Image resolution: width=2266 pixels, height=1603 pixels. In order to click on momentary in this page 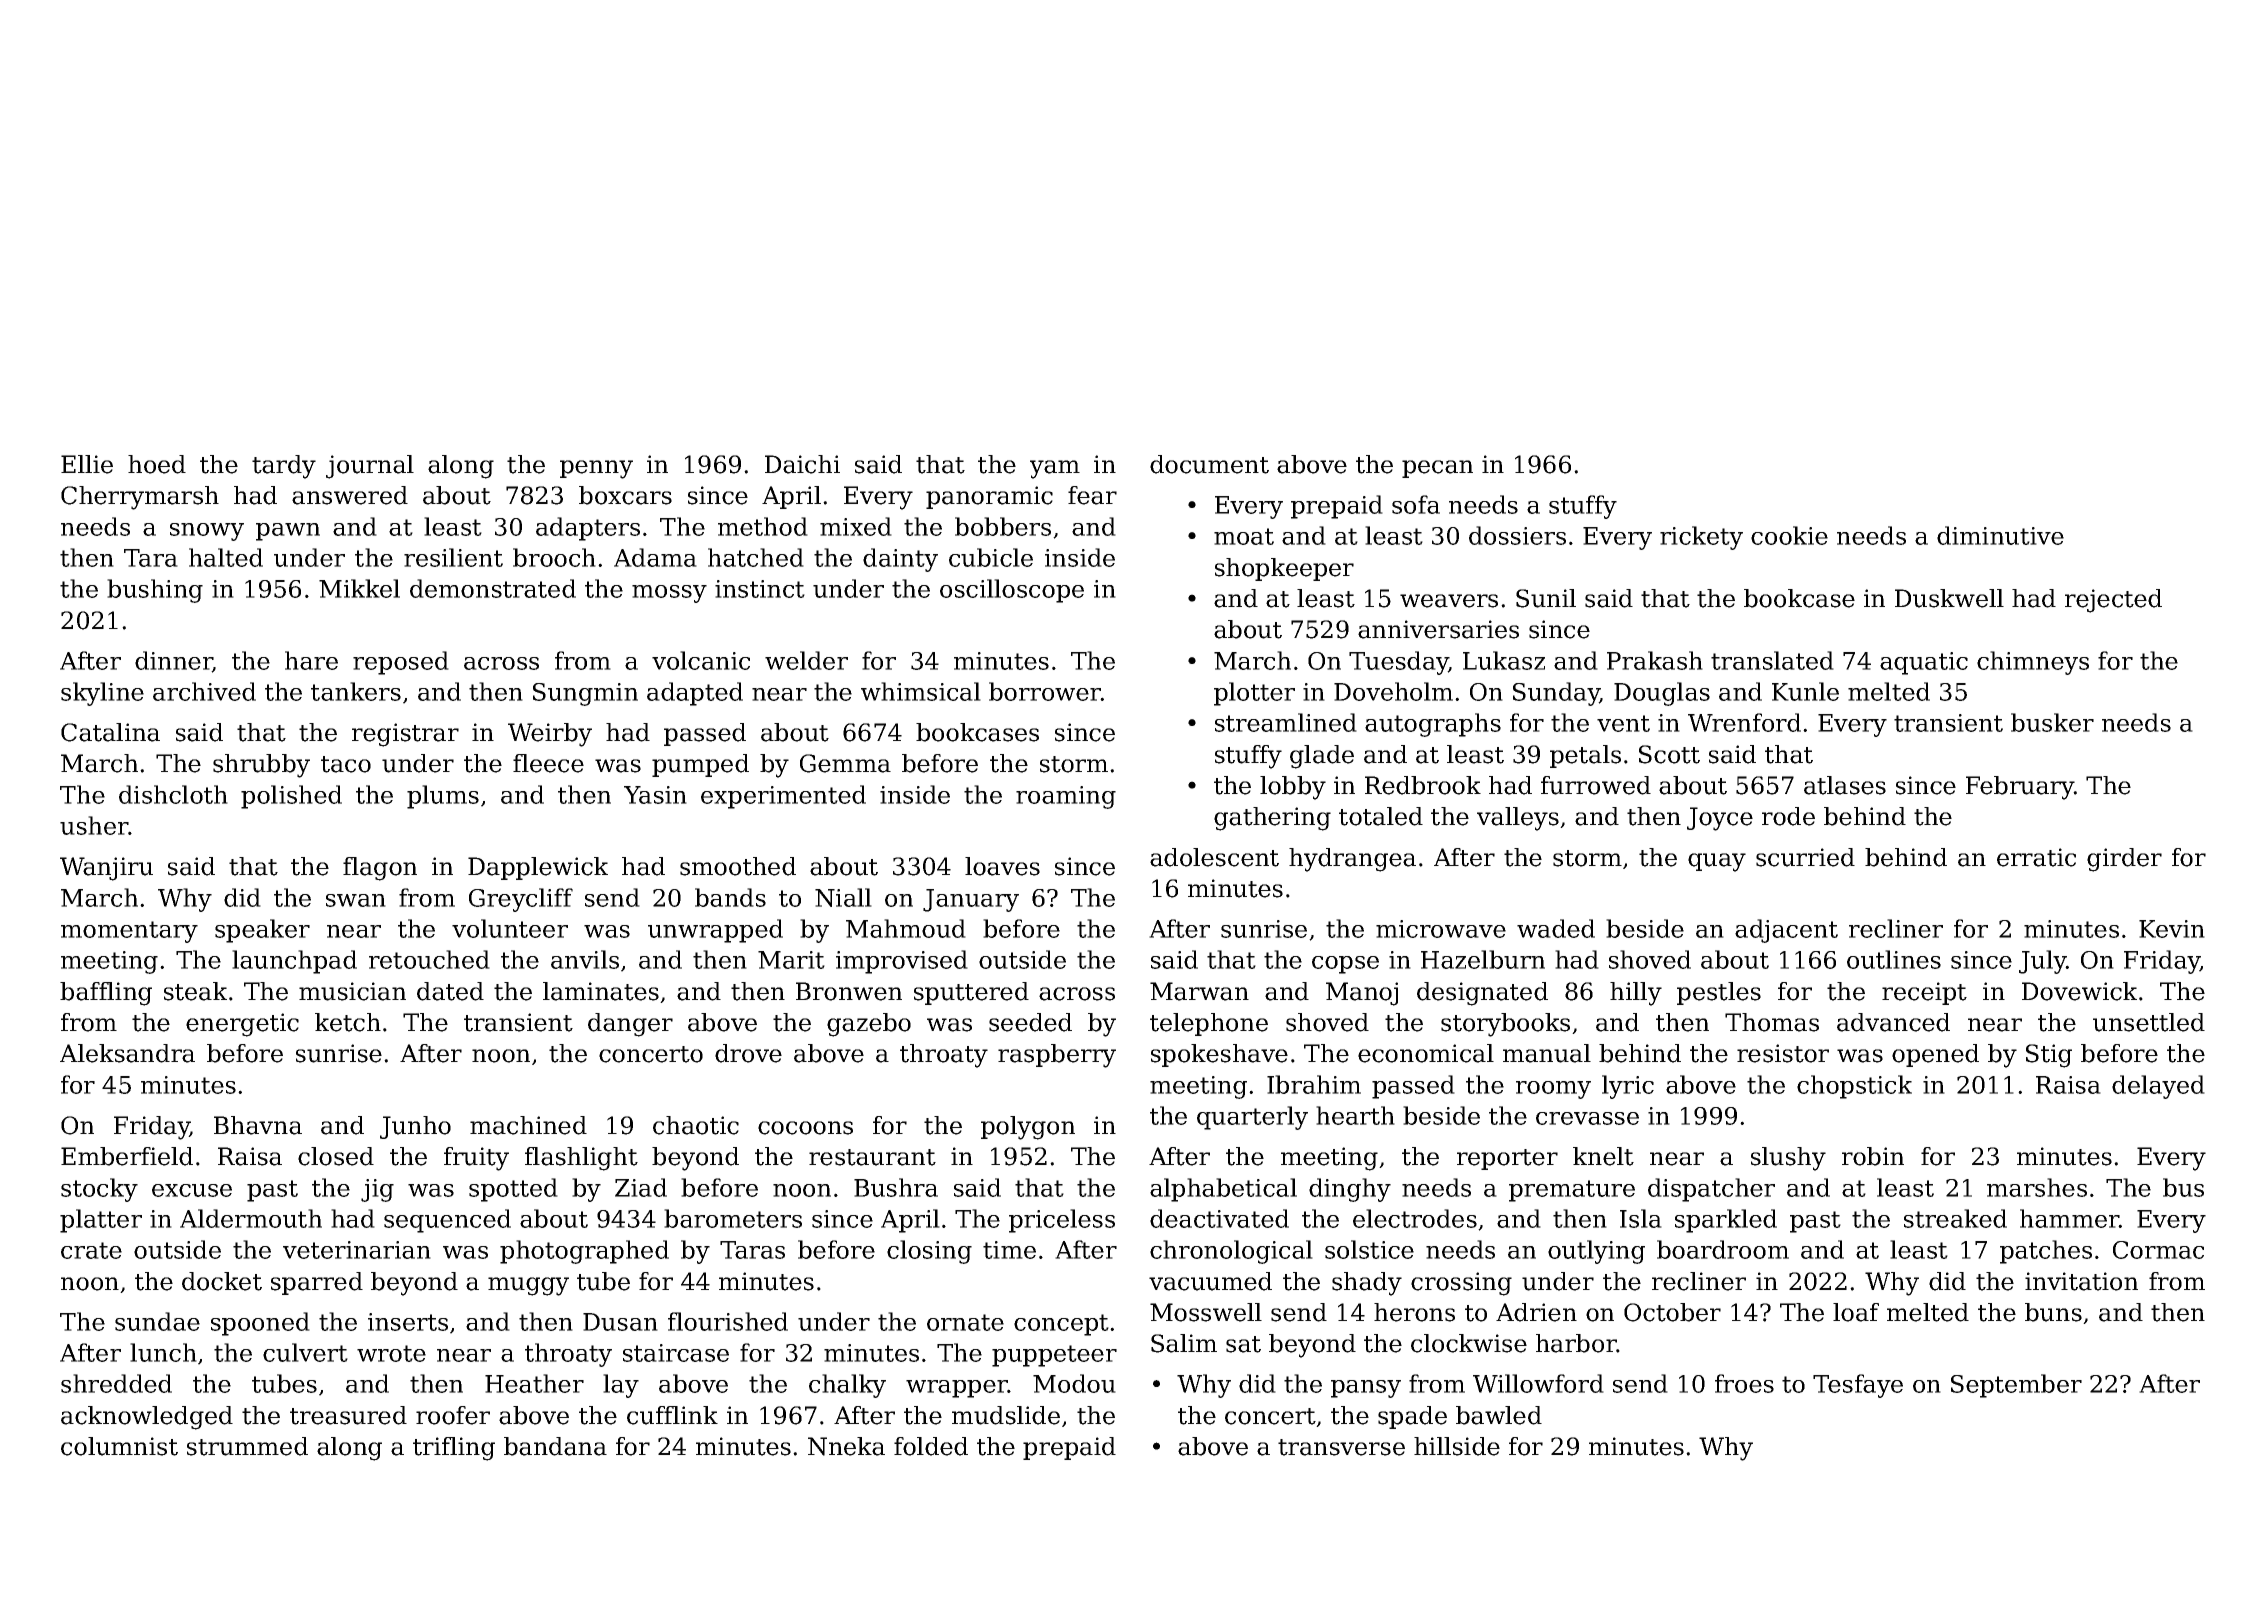, I will do `click(129, 932)`.
